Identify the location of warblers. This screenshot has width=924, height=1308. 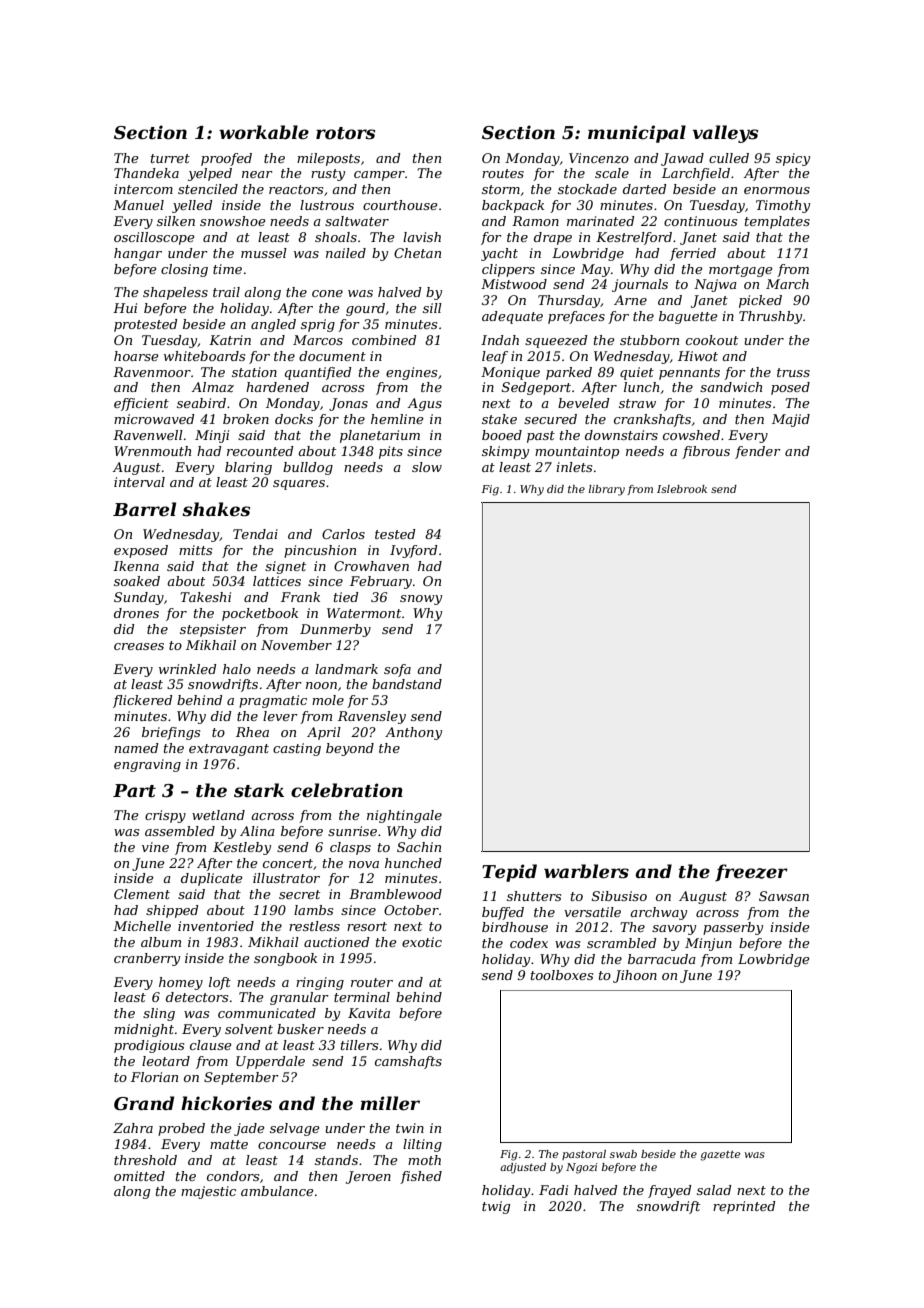
(586, 871).
